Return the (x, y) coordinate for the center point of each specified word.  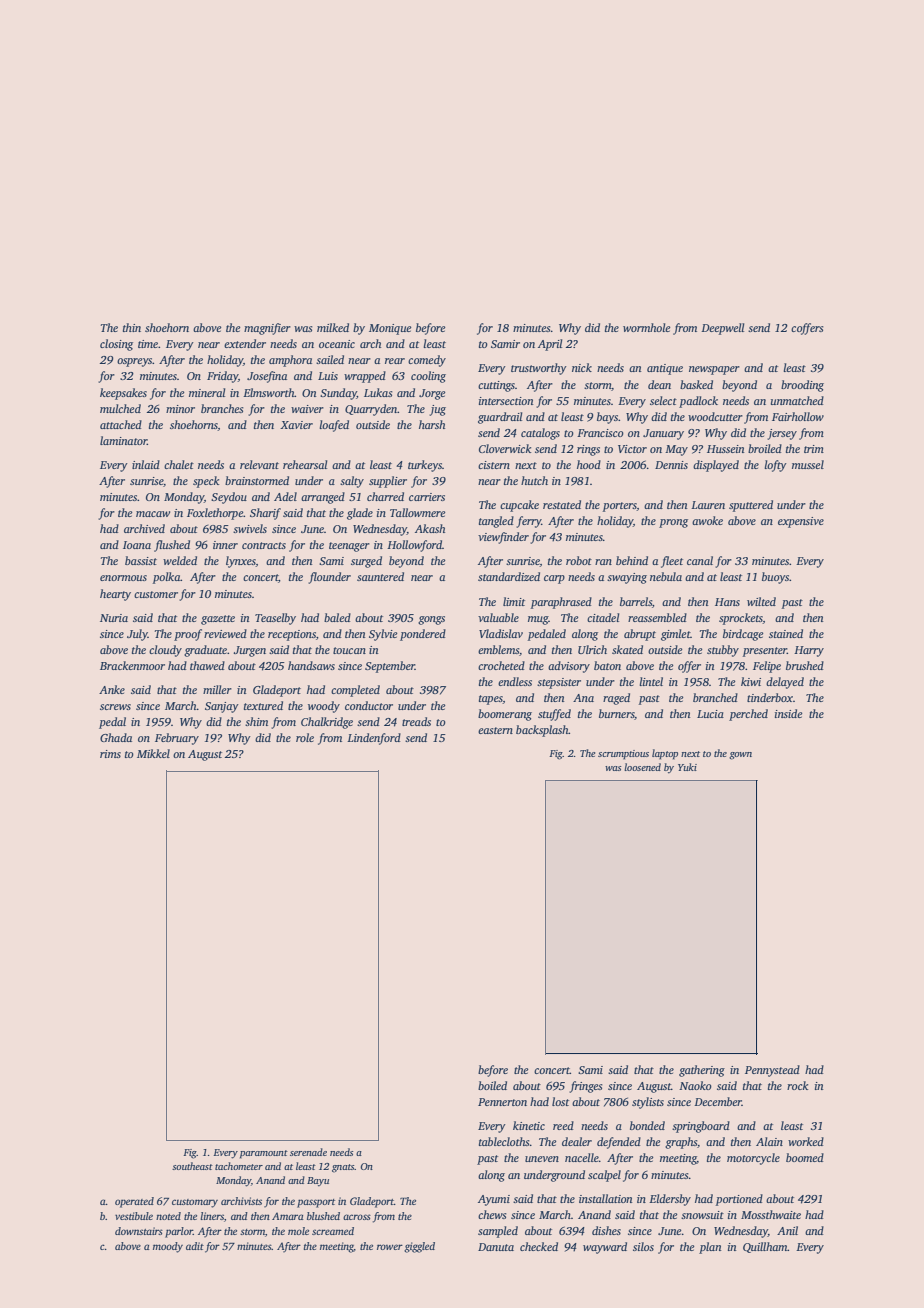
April (550, 345)
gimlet (676, 635)
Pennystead (772, 1071)
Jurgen (250, 651)
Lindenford (374, 739)
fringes (585, 1087)
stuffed (554, 715)
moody (168, 1247)
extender (245, 343)
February (177, 739)
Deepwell (722, 329)
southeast (192, 1166)
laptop (665, 754)
